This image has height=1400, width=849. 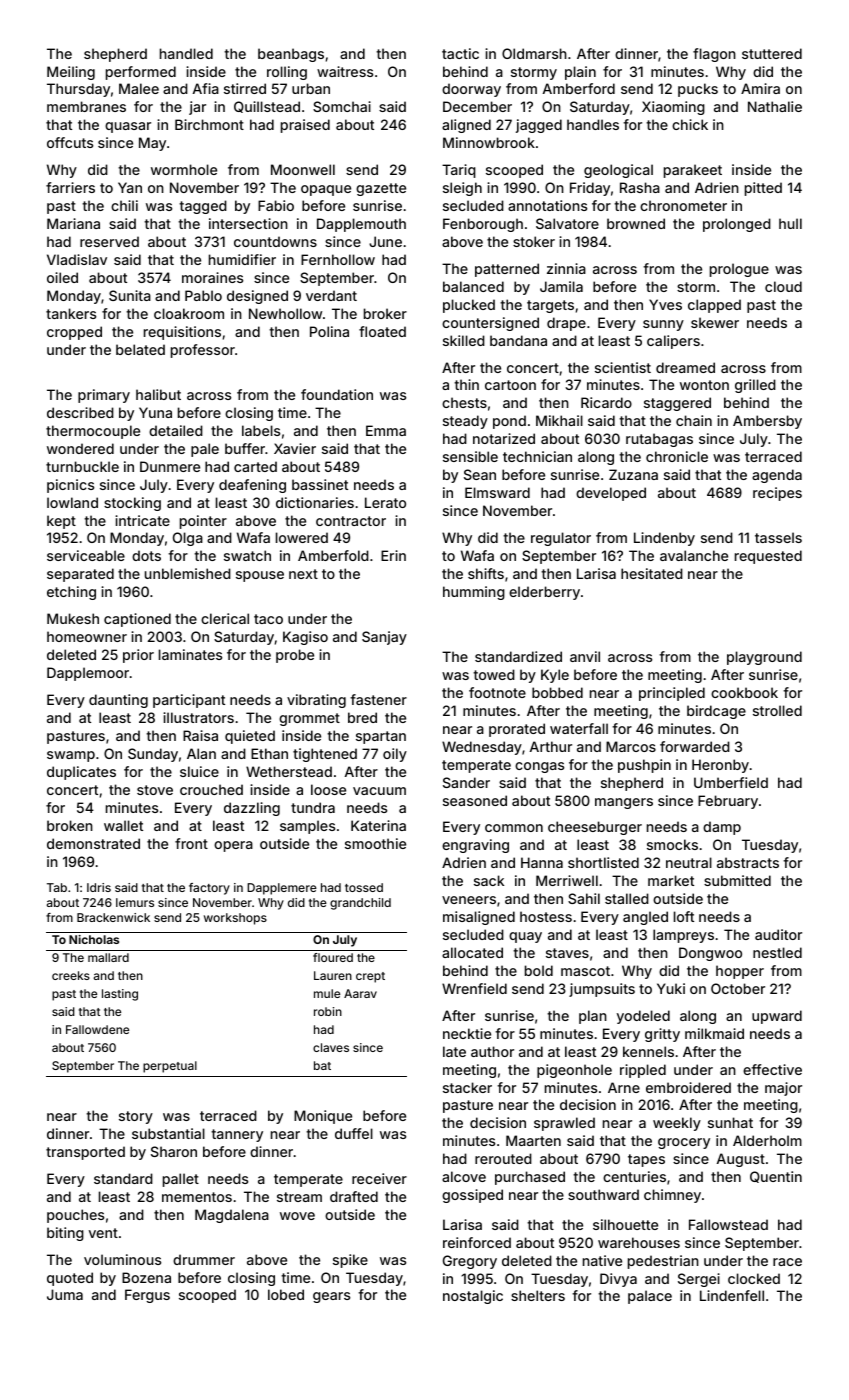 What do you see at coordinates (86, 106) in the image?
I see `membranes` at bounding box center [86, 106].
